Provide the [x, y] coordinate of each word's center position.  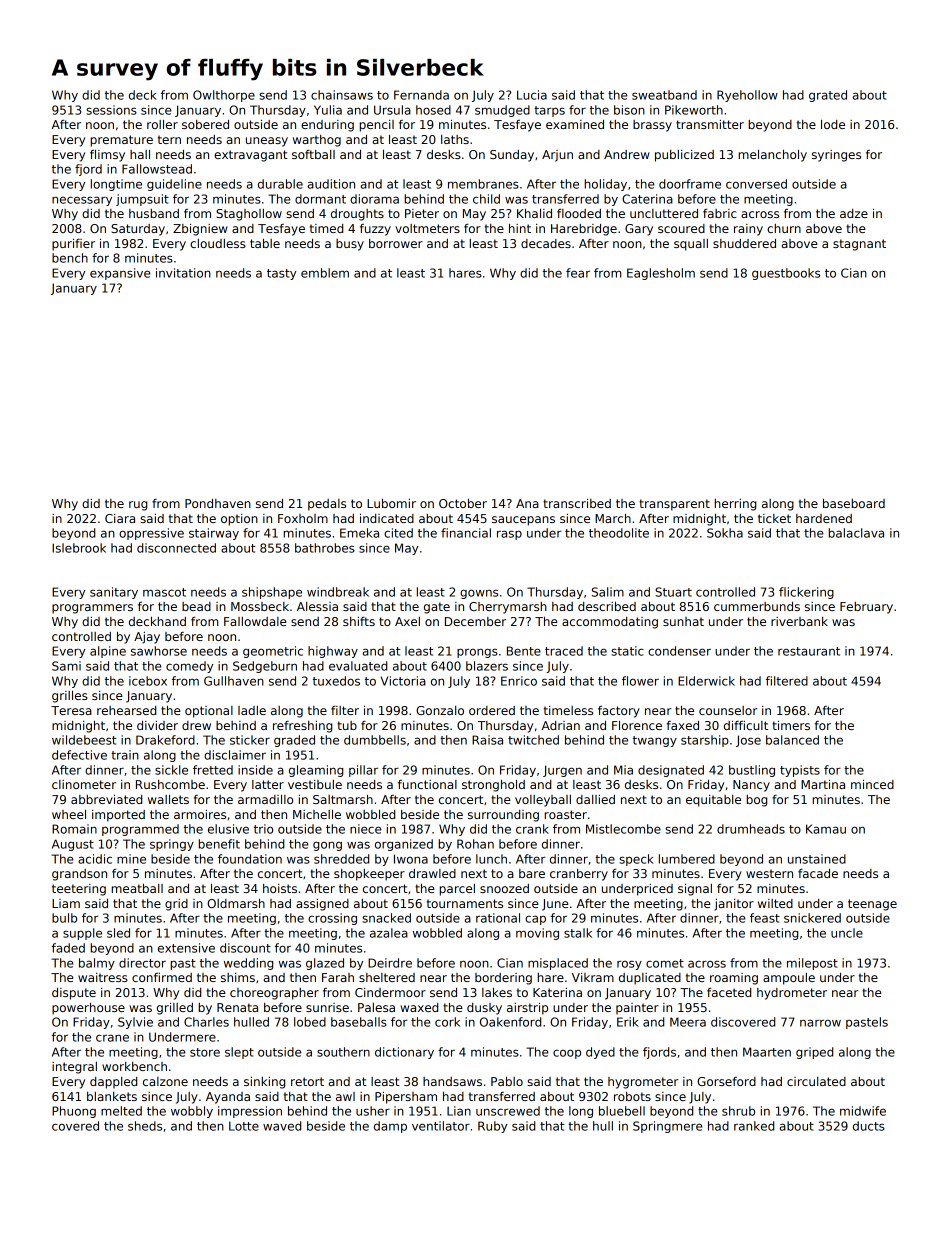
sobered [205, 124]
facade [818, 873]
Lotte [244, 1126]
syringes [836, 156]
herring [735, 505]
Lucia [532, 95]
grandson [79, 875]
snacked [386, 918]
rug [138, 506]
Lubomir [391, 503]
